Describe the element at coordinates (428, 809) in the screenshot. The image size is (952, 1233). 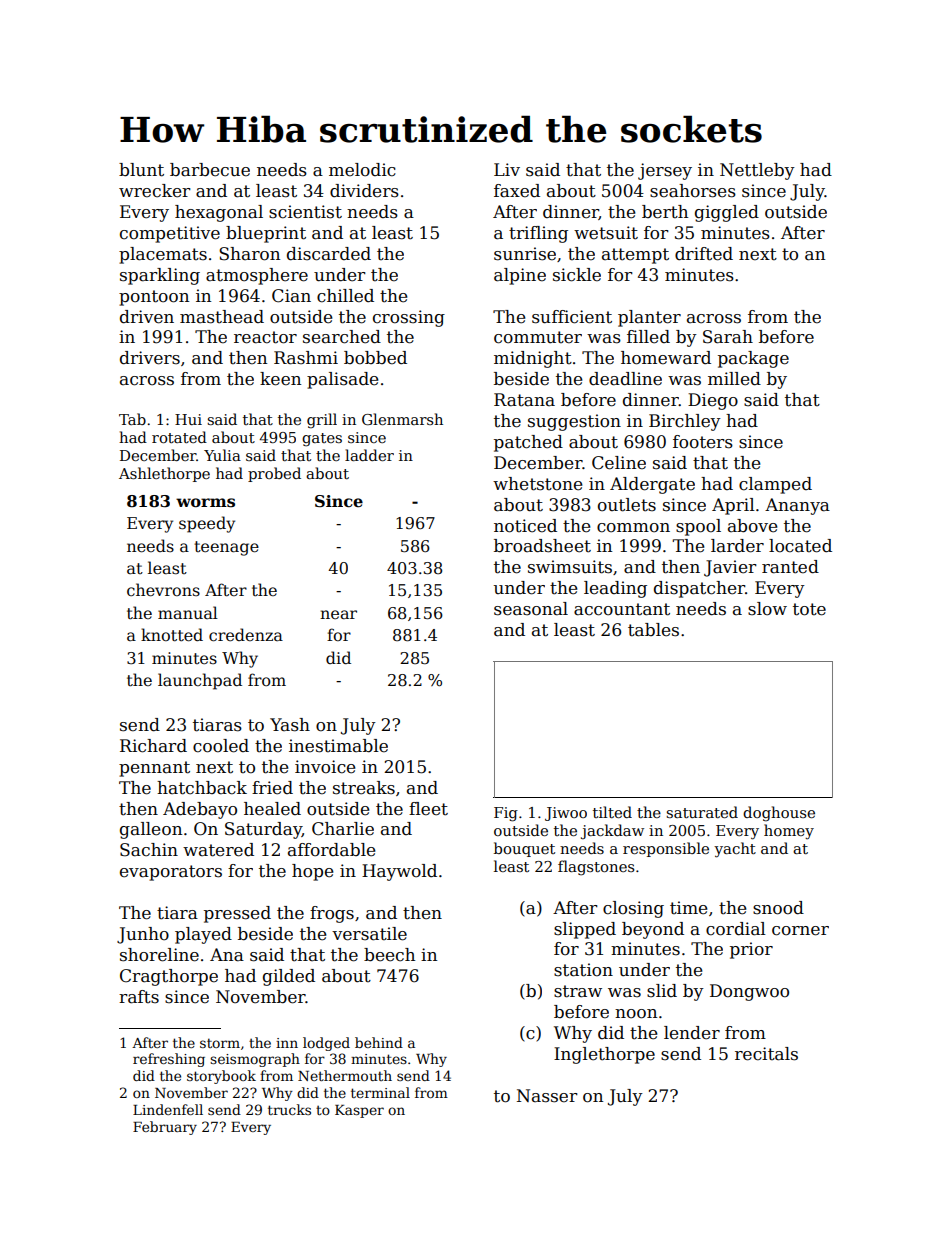
I see `fleet` at that location.
